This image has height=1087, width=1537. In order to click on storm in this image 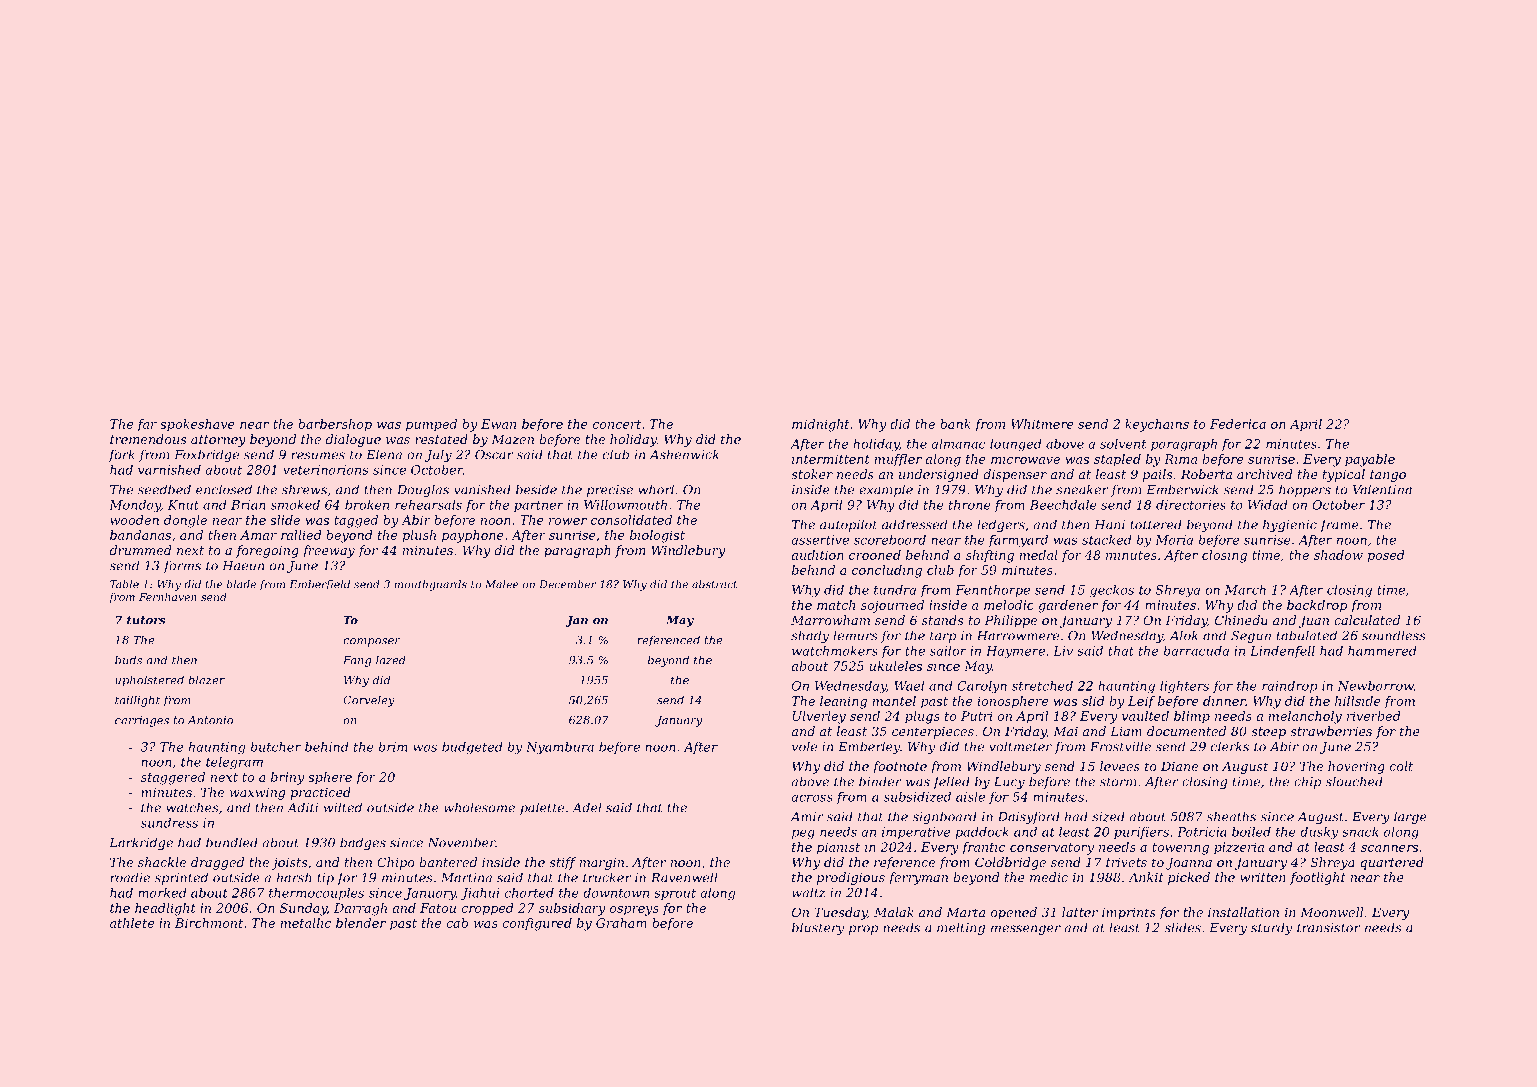, I will do `click(1118, 782)`.
